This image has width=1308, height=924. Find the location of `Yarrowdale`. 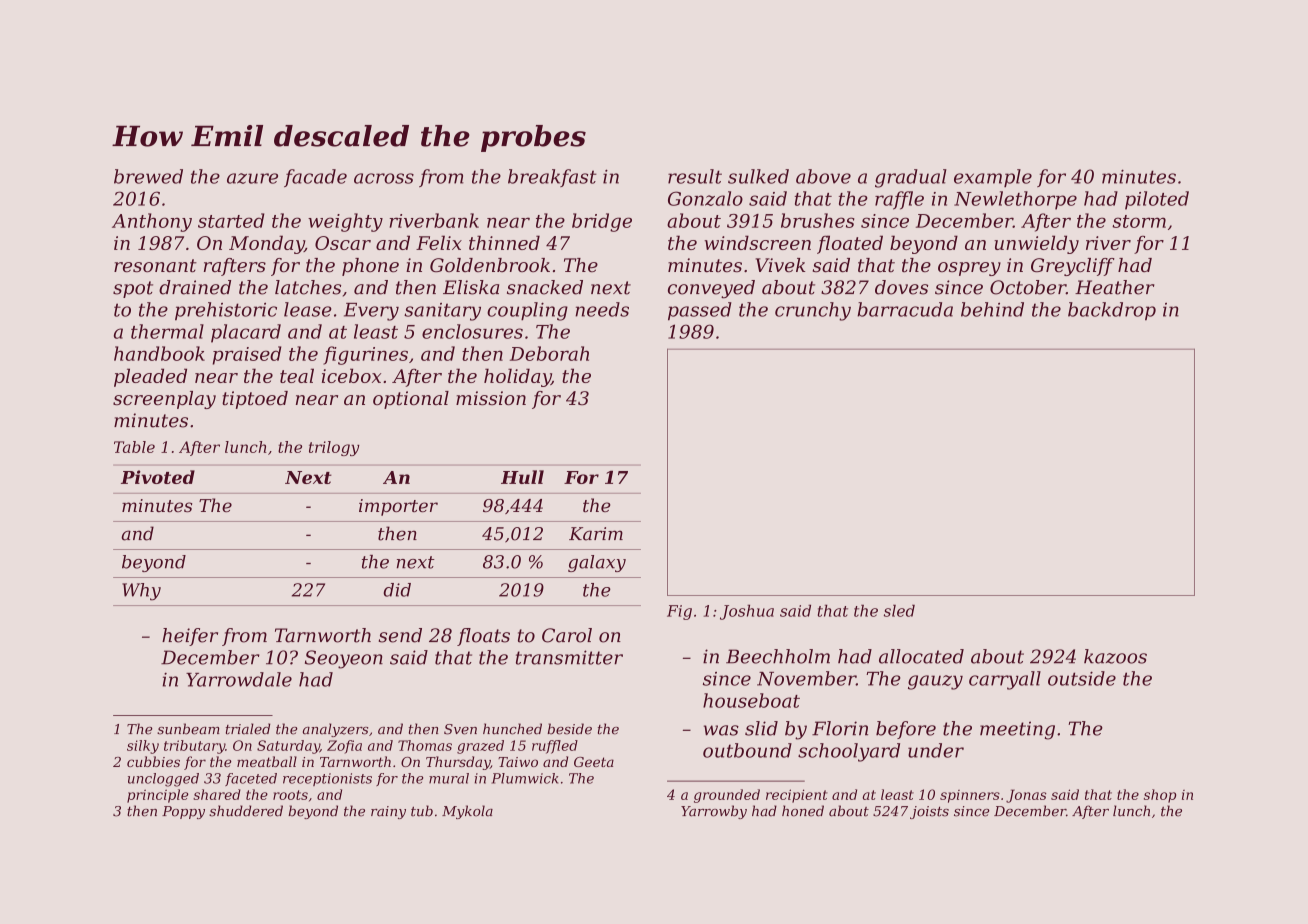

Yarrowdale is located at coordinates (239, 679).
